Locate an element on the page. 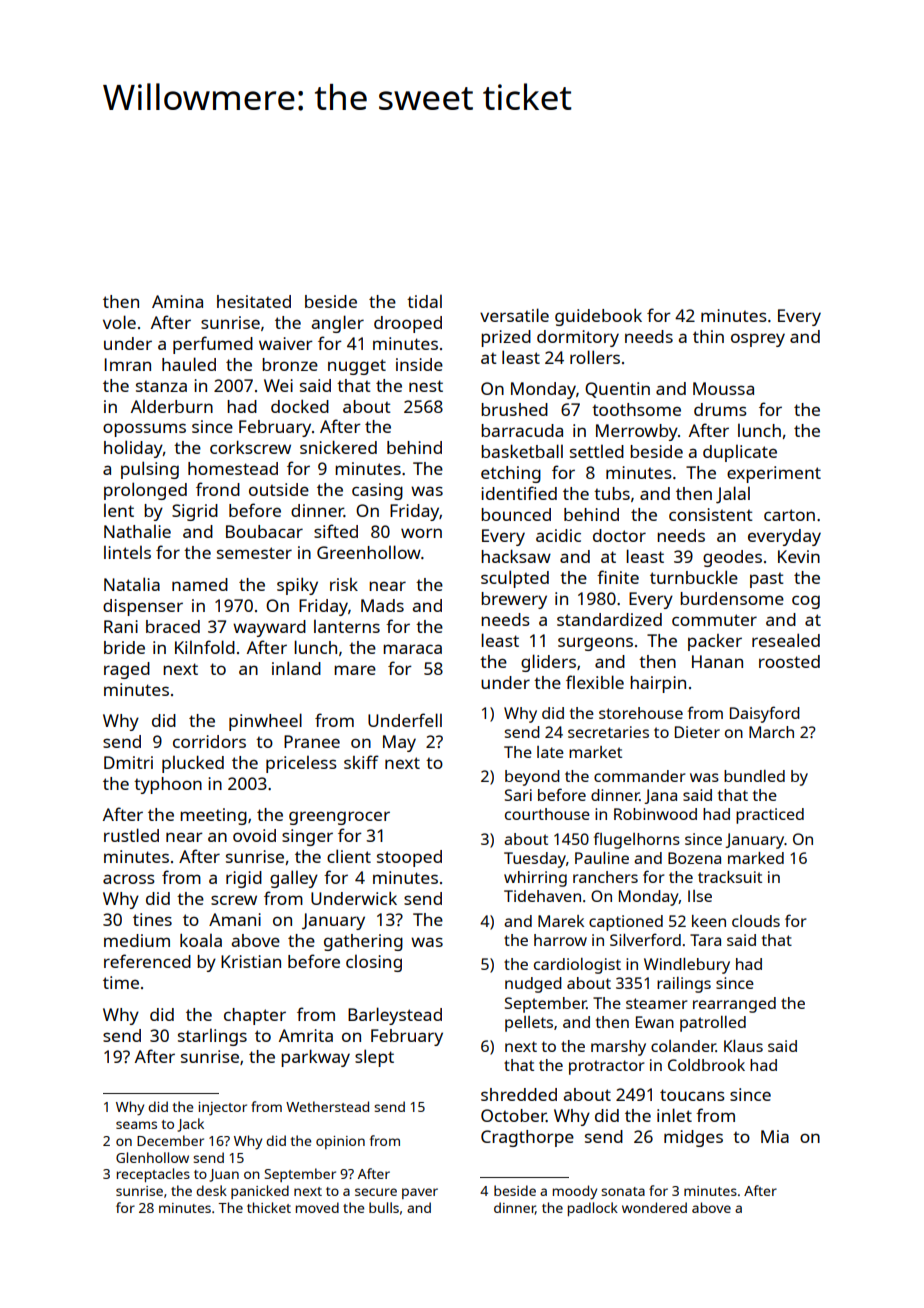  bronze is located at coordinates (290, 364).
